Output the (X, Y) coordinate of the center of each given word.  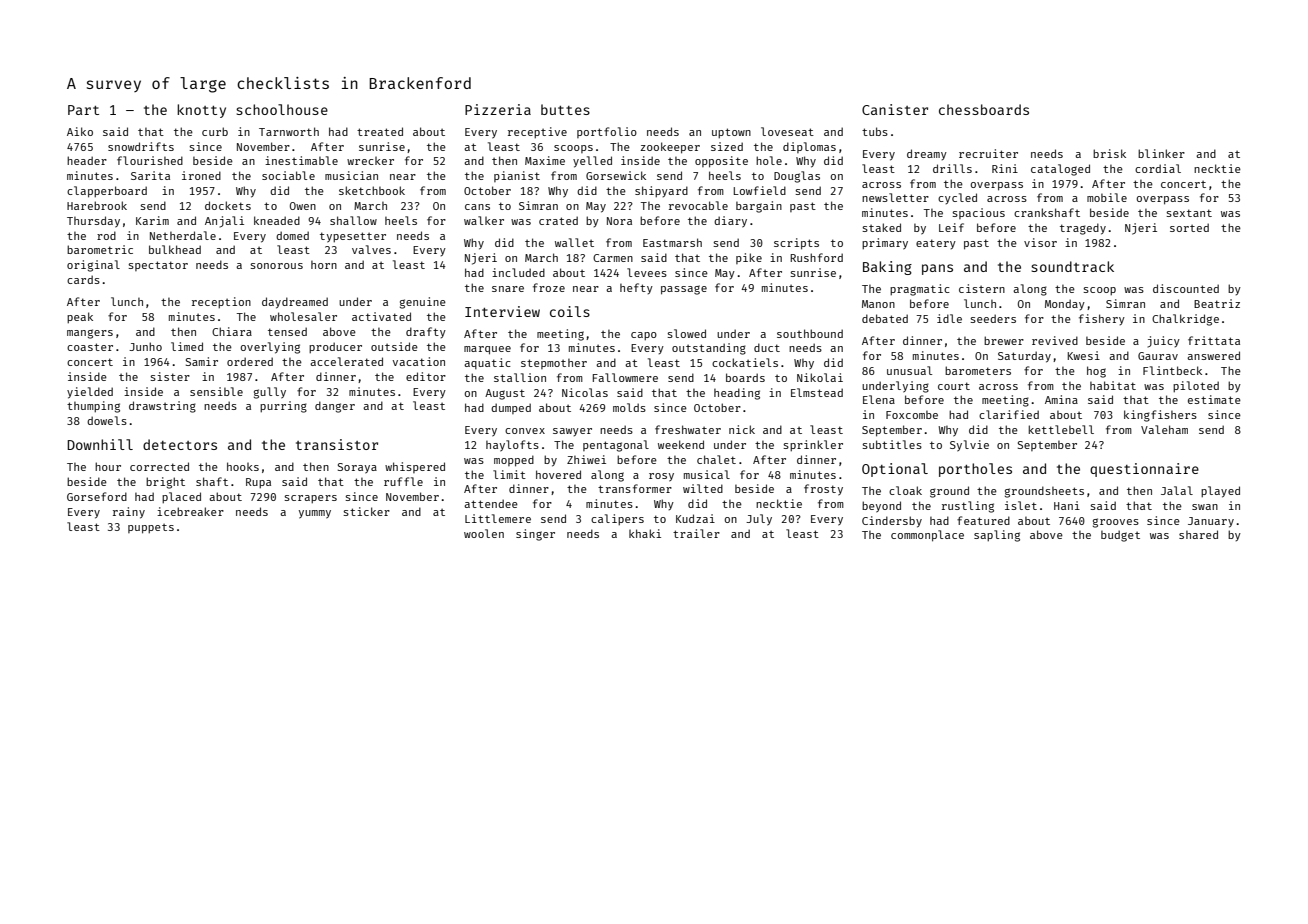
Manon (878, 304)
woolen (484, 533)
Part (83, 110)
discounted (1186, 288)
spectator (158, 266)
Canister (895, 109)
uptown (731, 133)
